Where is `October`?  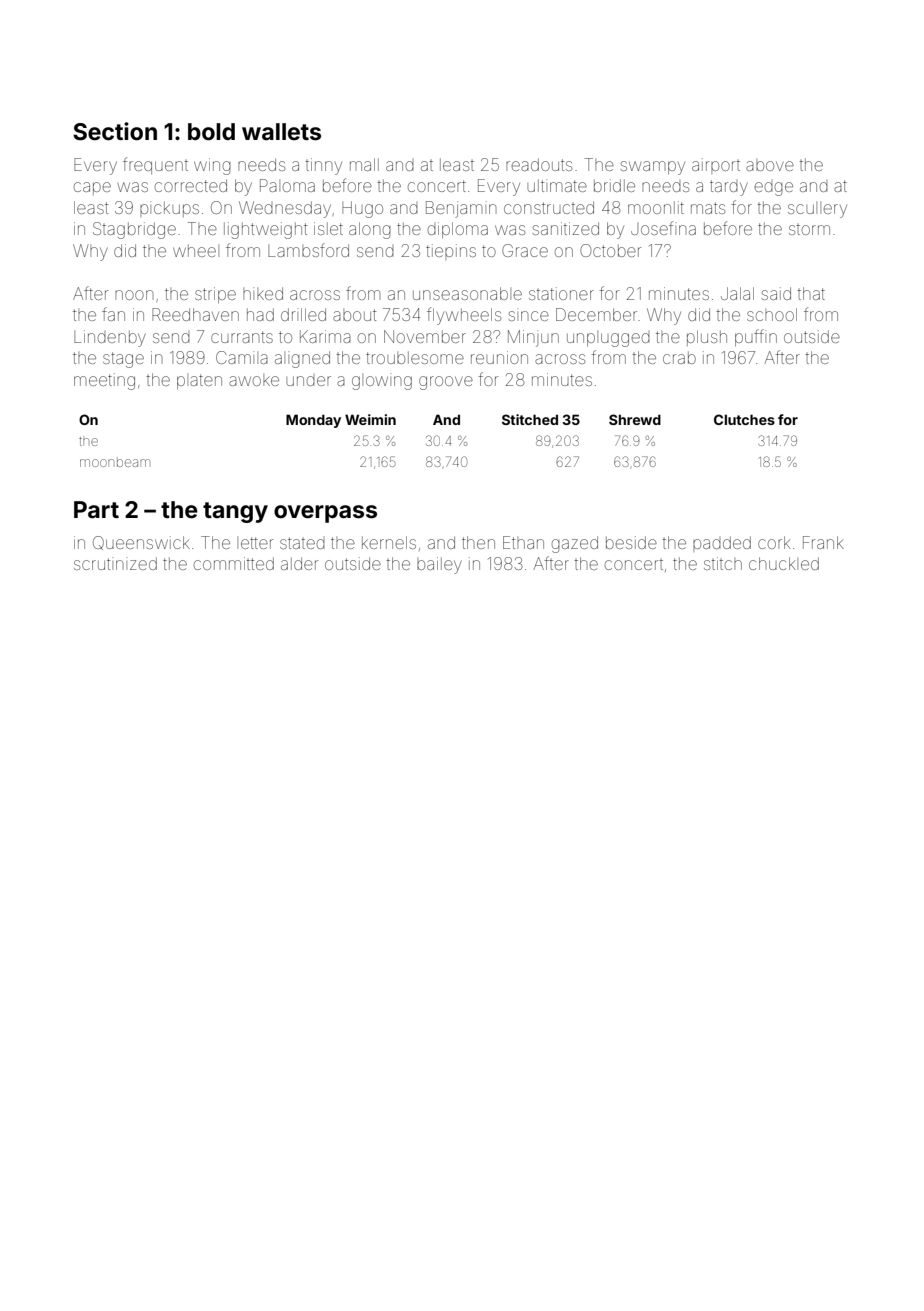 October is located at coordinates (610, 250).
